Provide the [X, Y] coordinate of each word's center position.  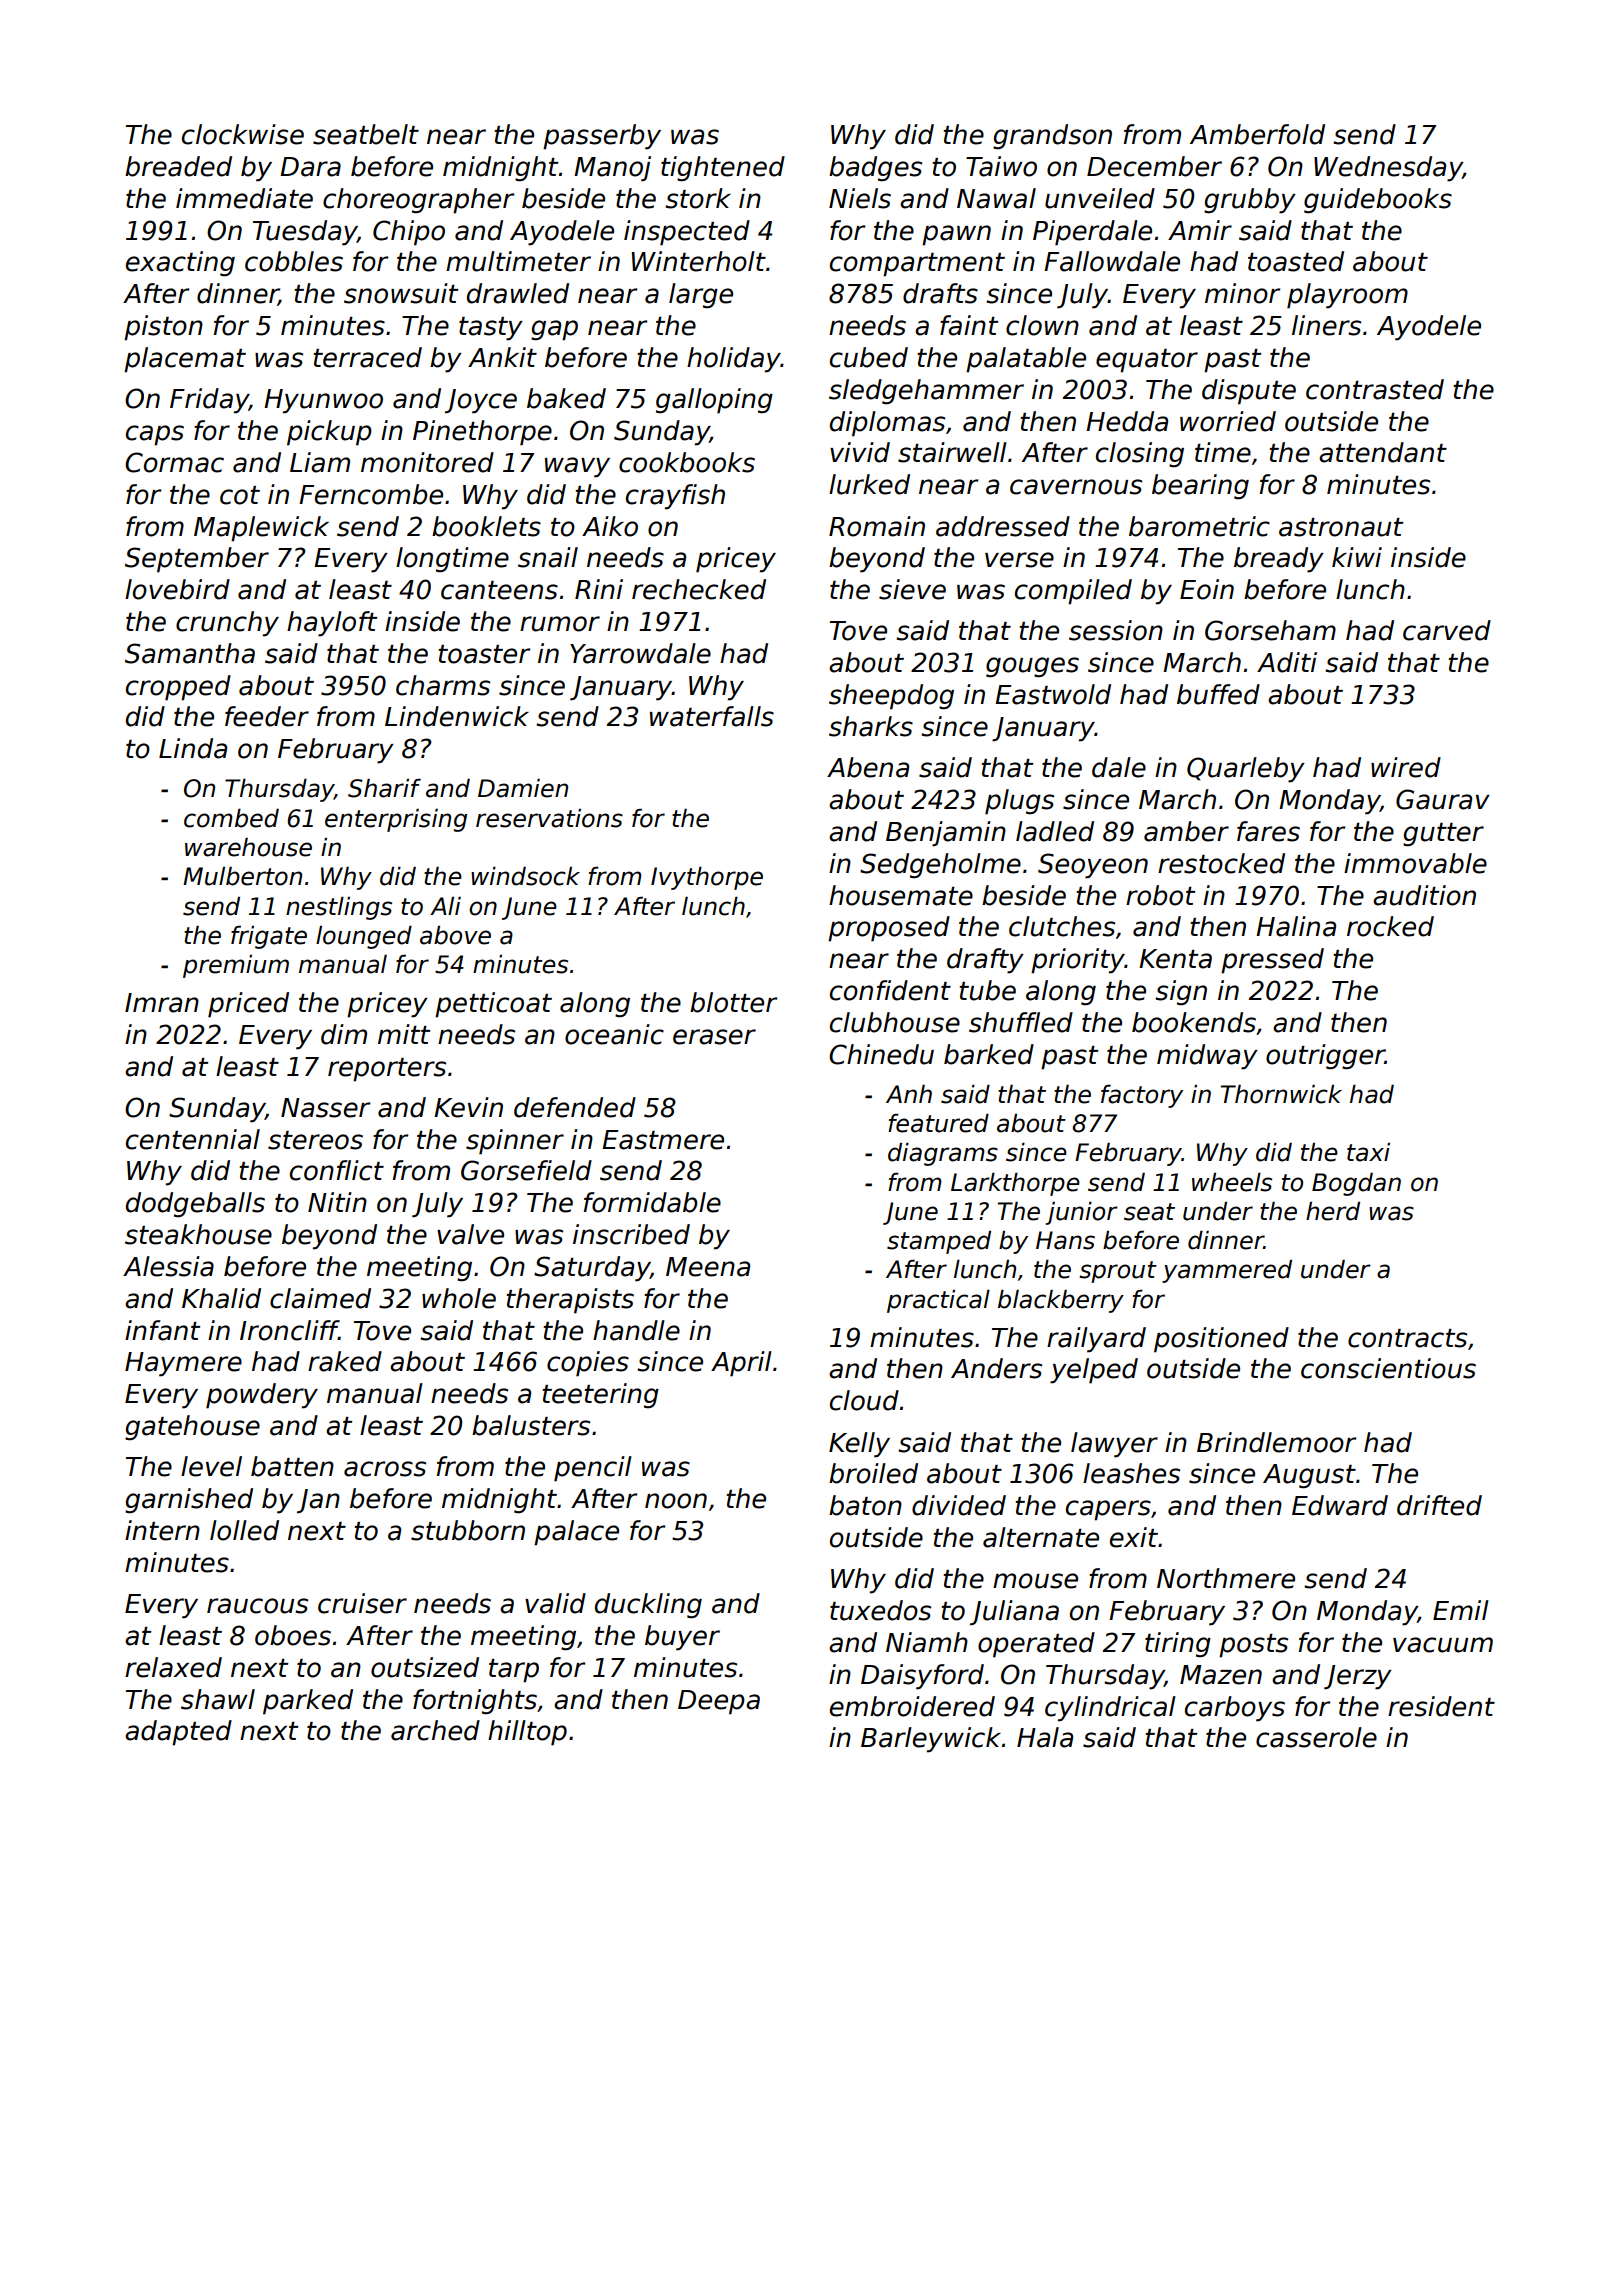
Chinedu [881, 1054]
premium [236, 966]
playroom [1347, 296]
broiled [873, 1473]
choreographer [418, 201]
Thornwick [1281, 1094]
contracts [1407, 1338]
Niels [860, 198]
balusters [531, 1425]
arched [435, 1730]
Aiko [610, 526]
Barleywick [931, 1740]
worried [1228, 421]
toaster [484, 654]
